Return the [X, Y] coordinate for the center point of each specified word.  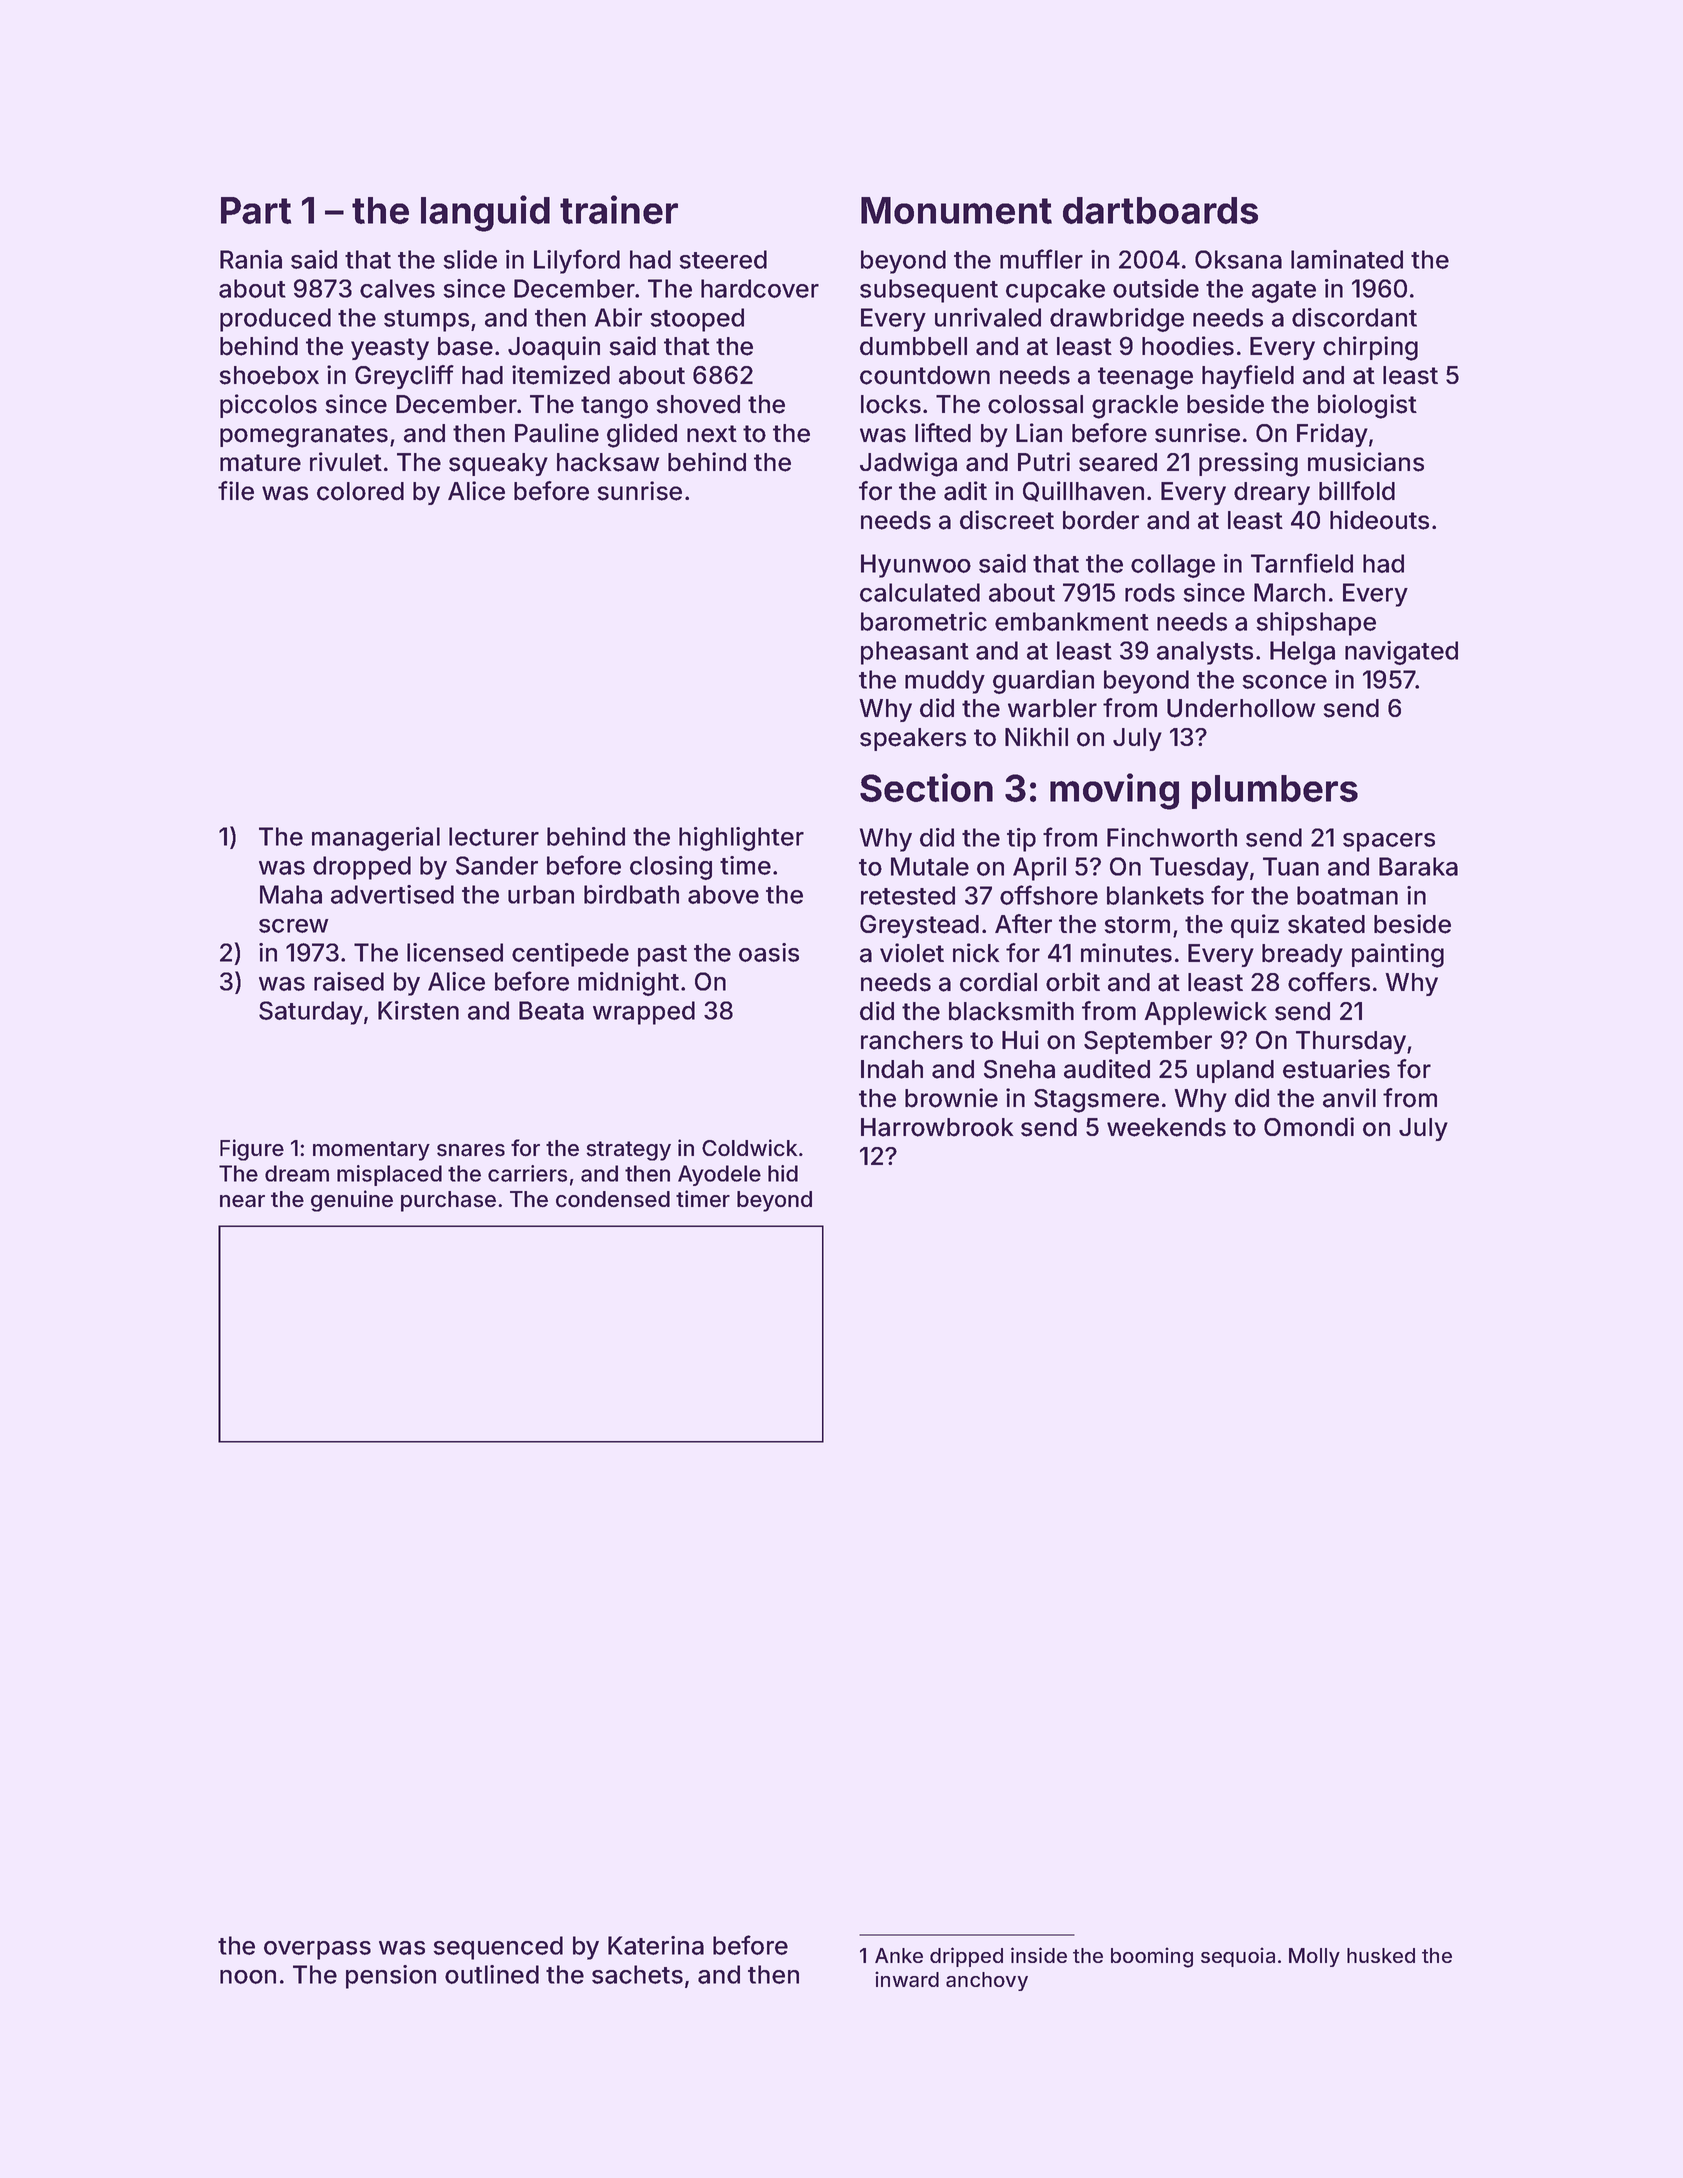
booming [1152, 1957]
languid [485, 213]
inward [907, 1979]
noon [248, 1977]
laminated [1347, 259]
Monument [956, 210]
